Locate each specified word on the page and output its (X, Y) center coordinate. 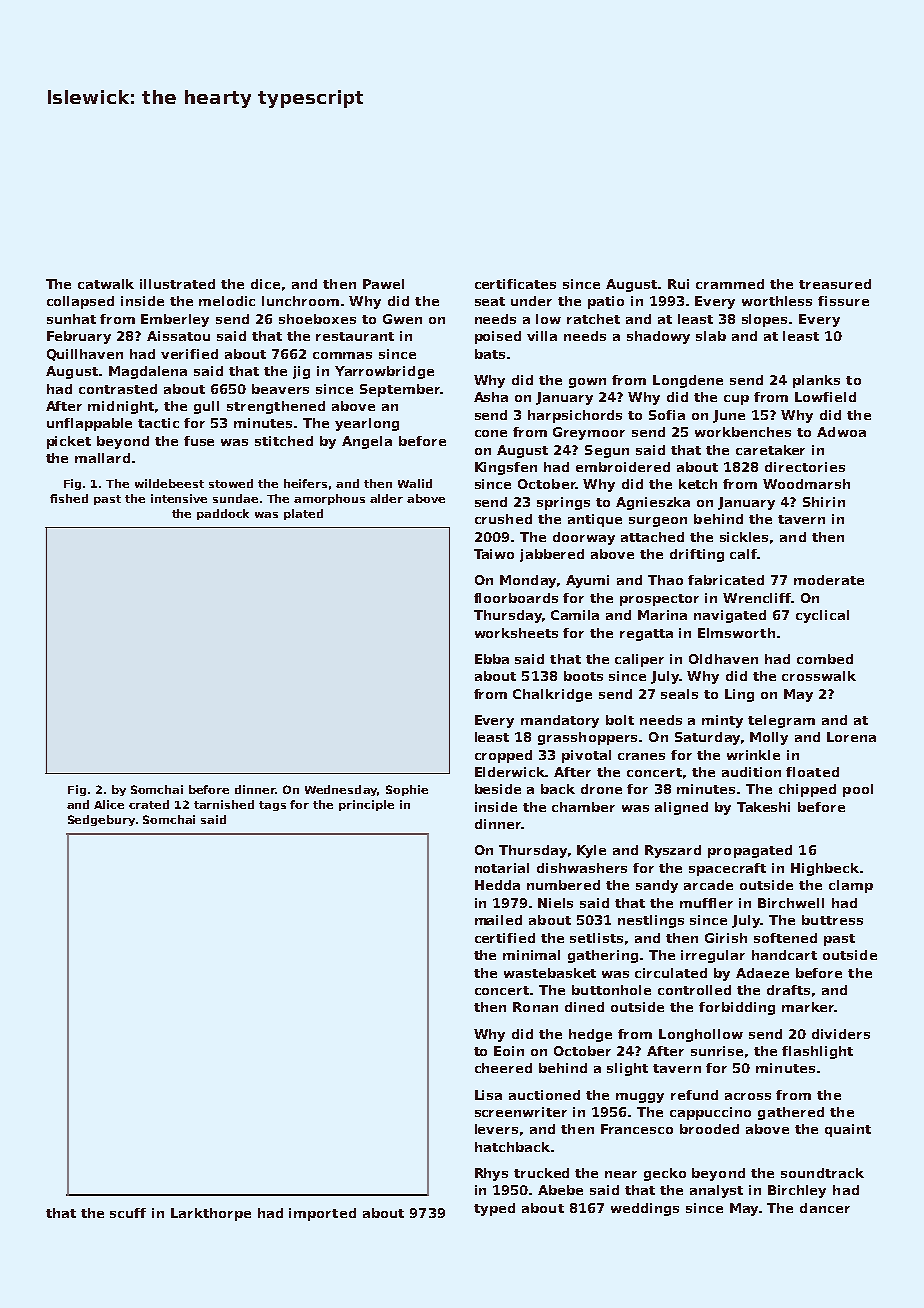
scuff (128, 1213)
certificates (515, 284)
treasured (835, 284)
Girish (726, 938)
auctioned (544, 1095)
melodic (227, 301)
